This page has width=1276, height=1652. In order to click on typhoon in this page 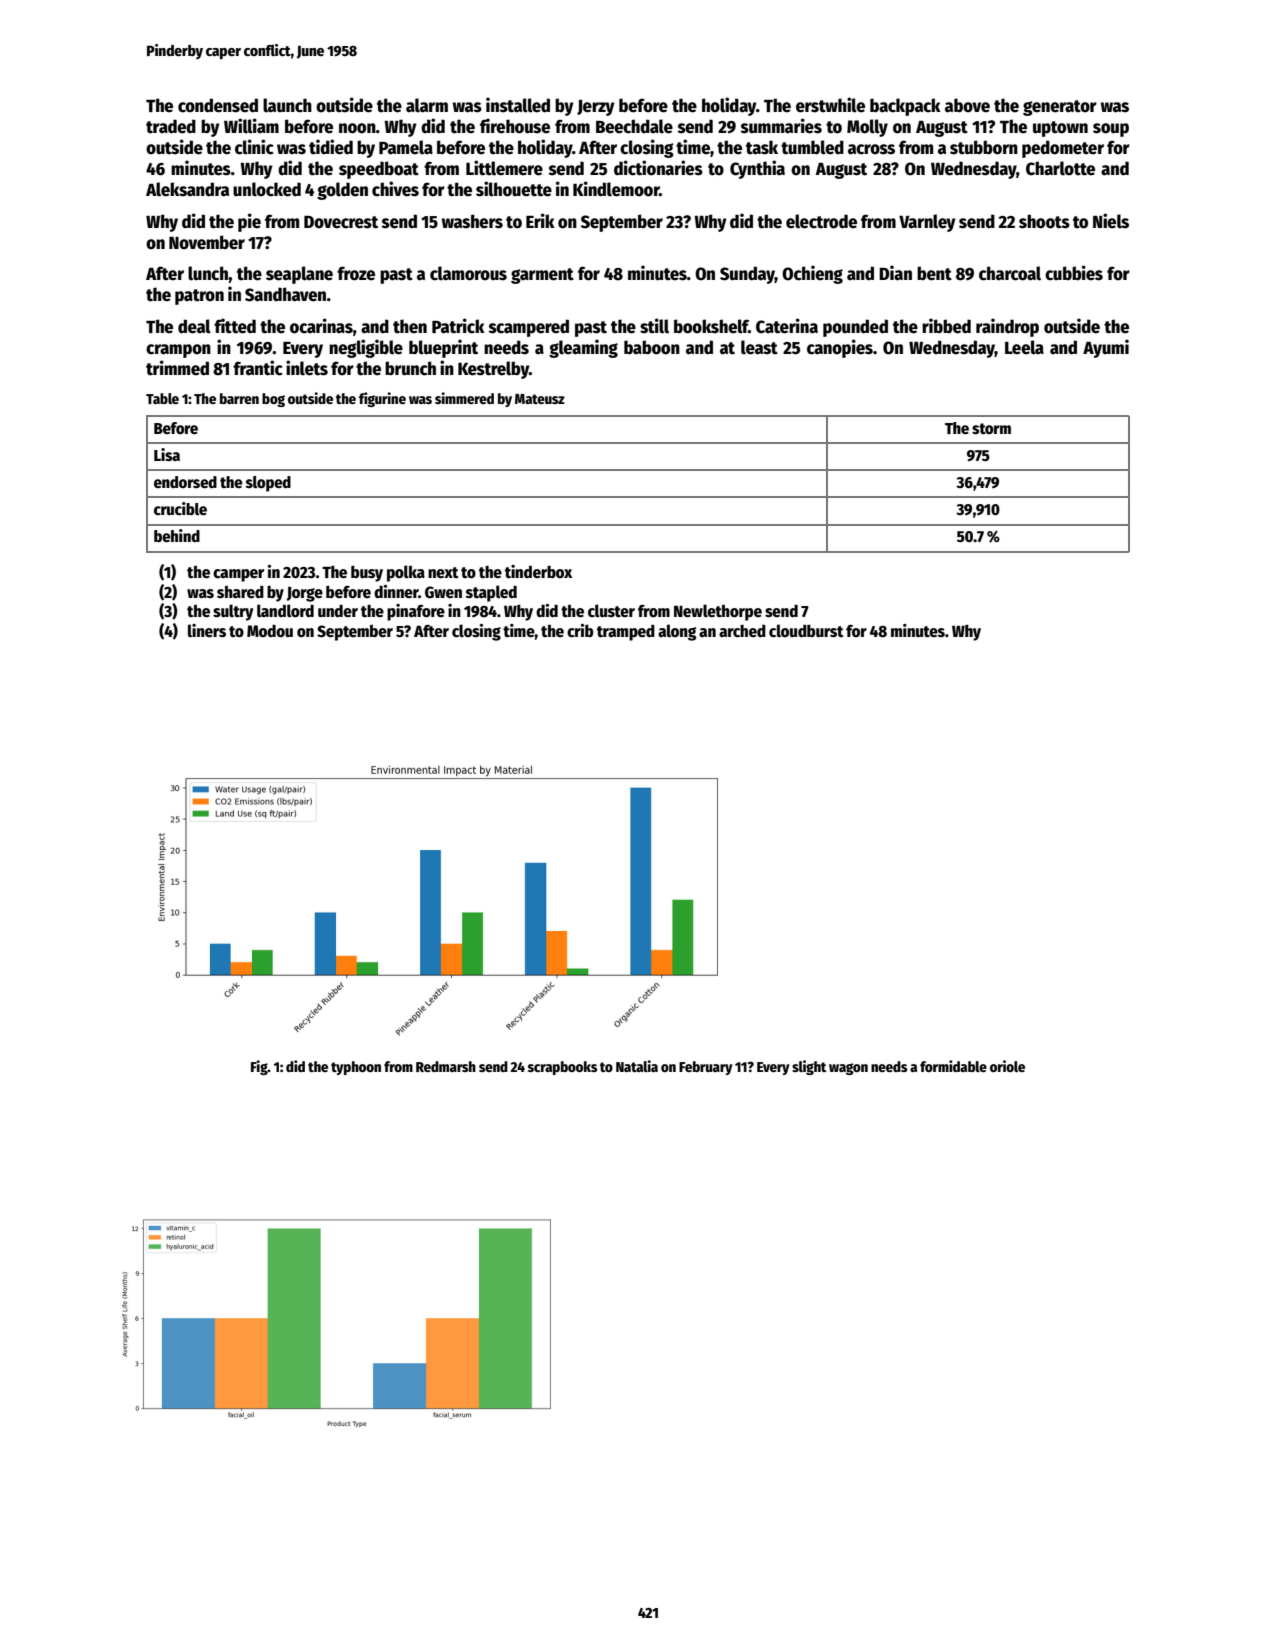, I will do `click(356, 1068)`.
